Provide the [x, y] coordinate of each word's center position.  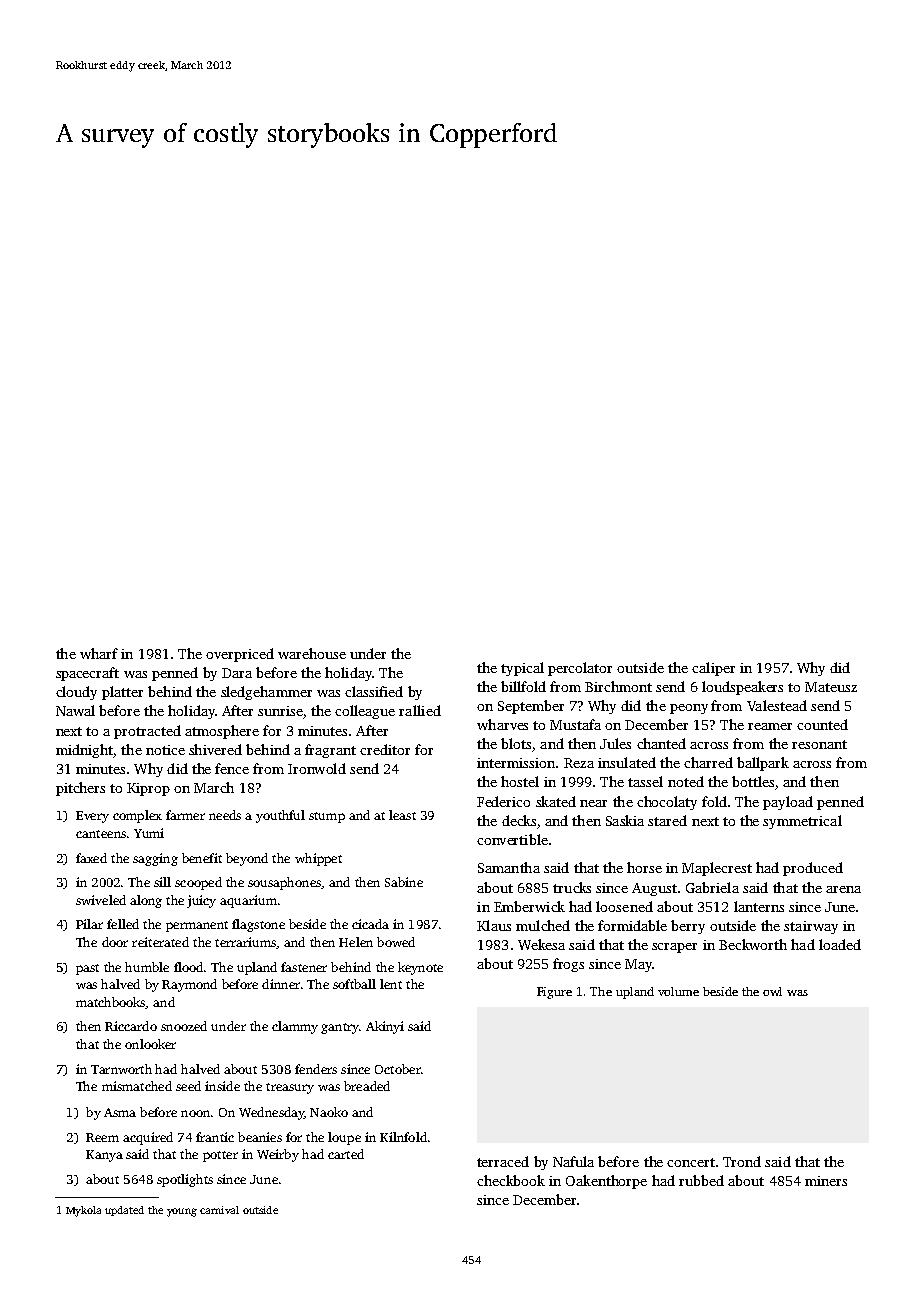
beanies [260, 1137]
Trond [742, 1161]
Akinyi [385, 1027]
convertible [512, 839]
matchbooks [111, 1003]
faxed [91, 858]
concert [691, 1162]
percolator [580, 669]
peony [689, 709]
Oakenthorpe [606, 1182]
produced [813, 869]
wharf [99, 653]
